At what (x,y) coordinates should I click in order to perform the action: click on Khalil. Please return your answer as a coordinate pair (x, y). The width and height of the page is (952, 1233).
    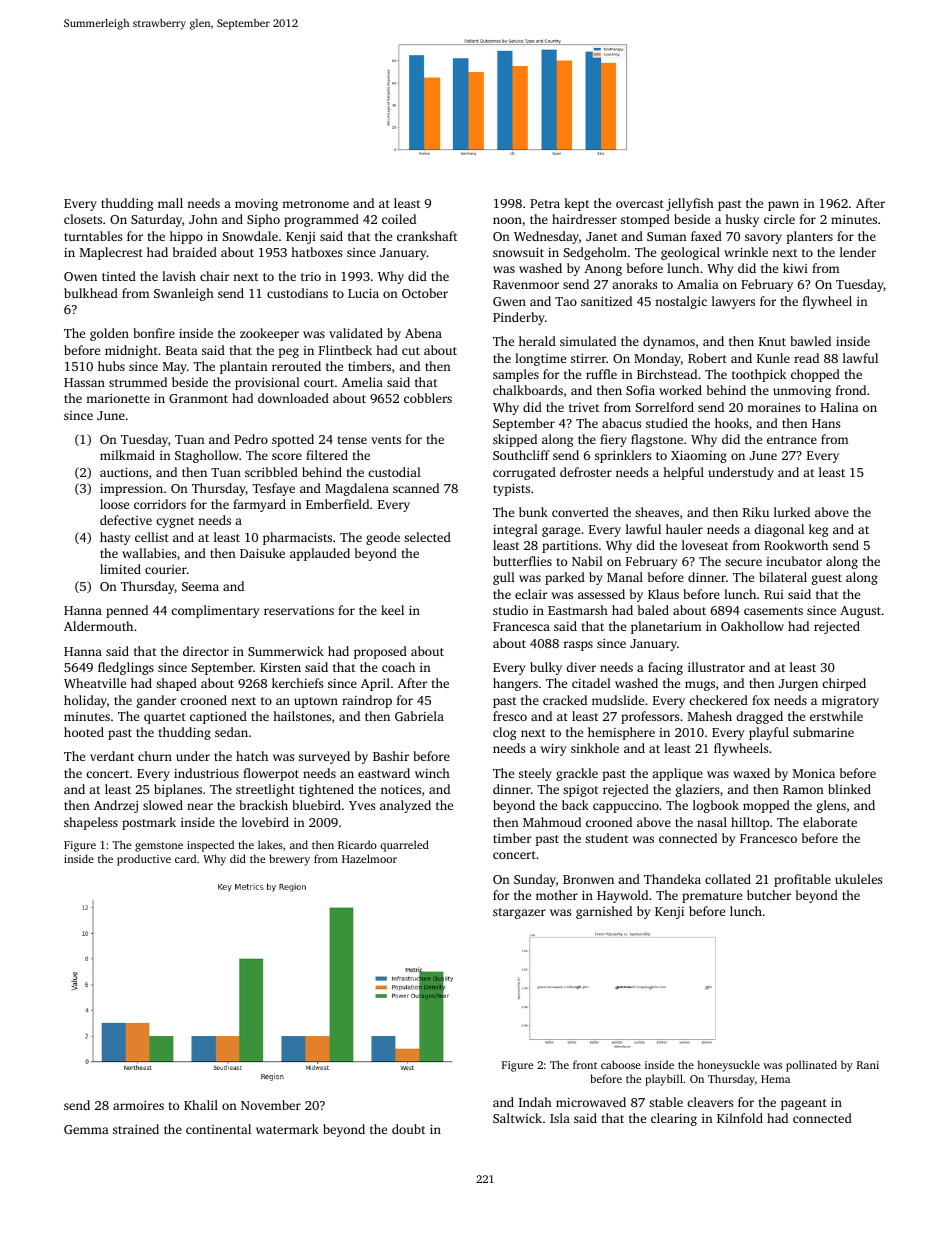
    Looking at the image, I should click on (201, 1105).
